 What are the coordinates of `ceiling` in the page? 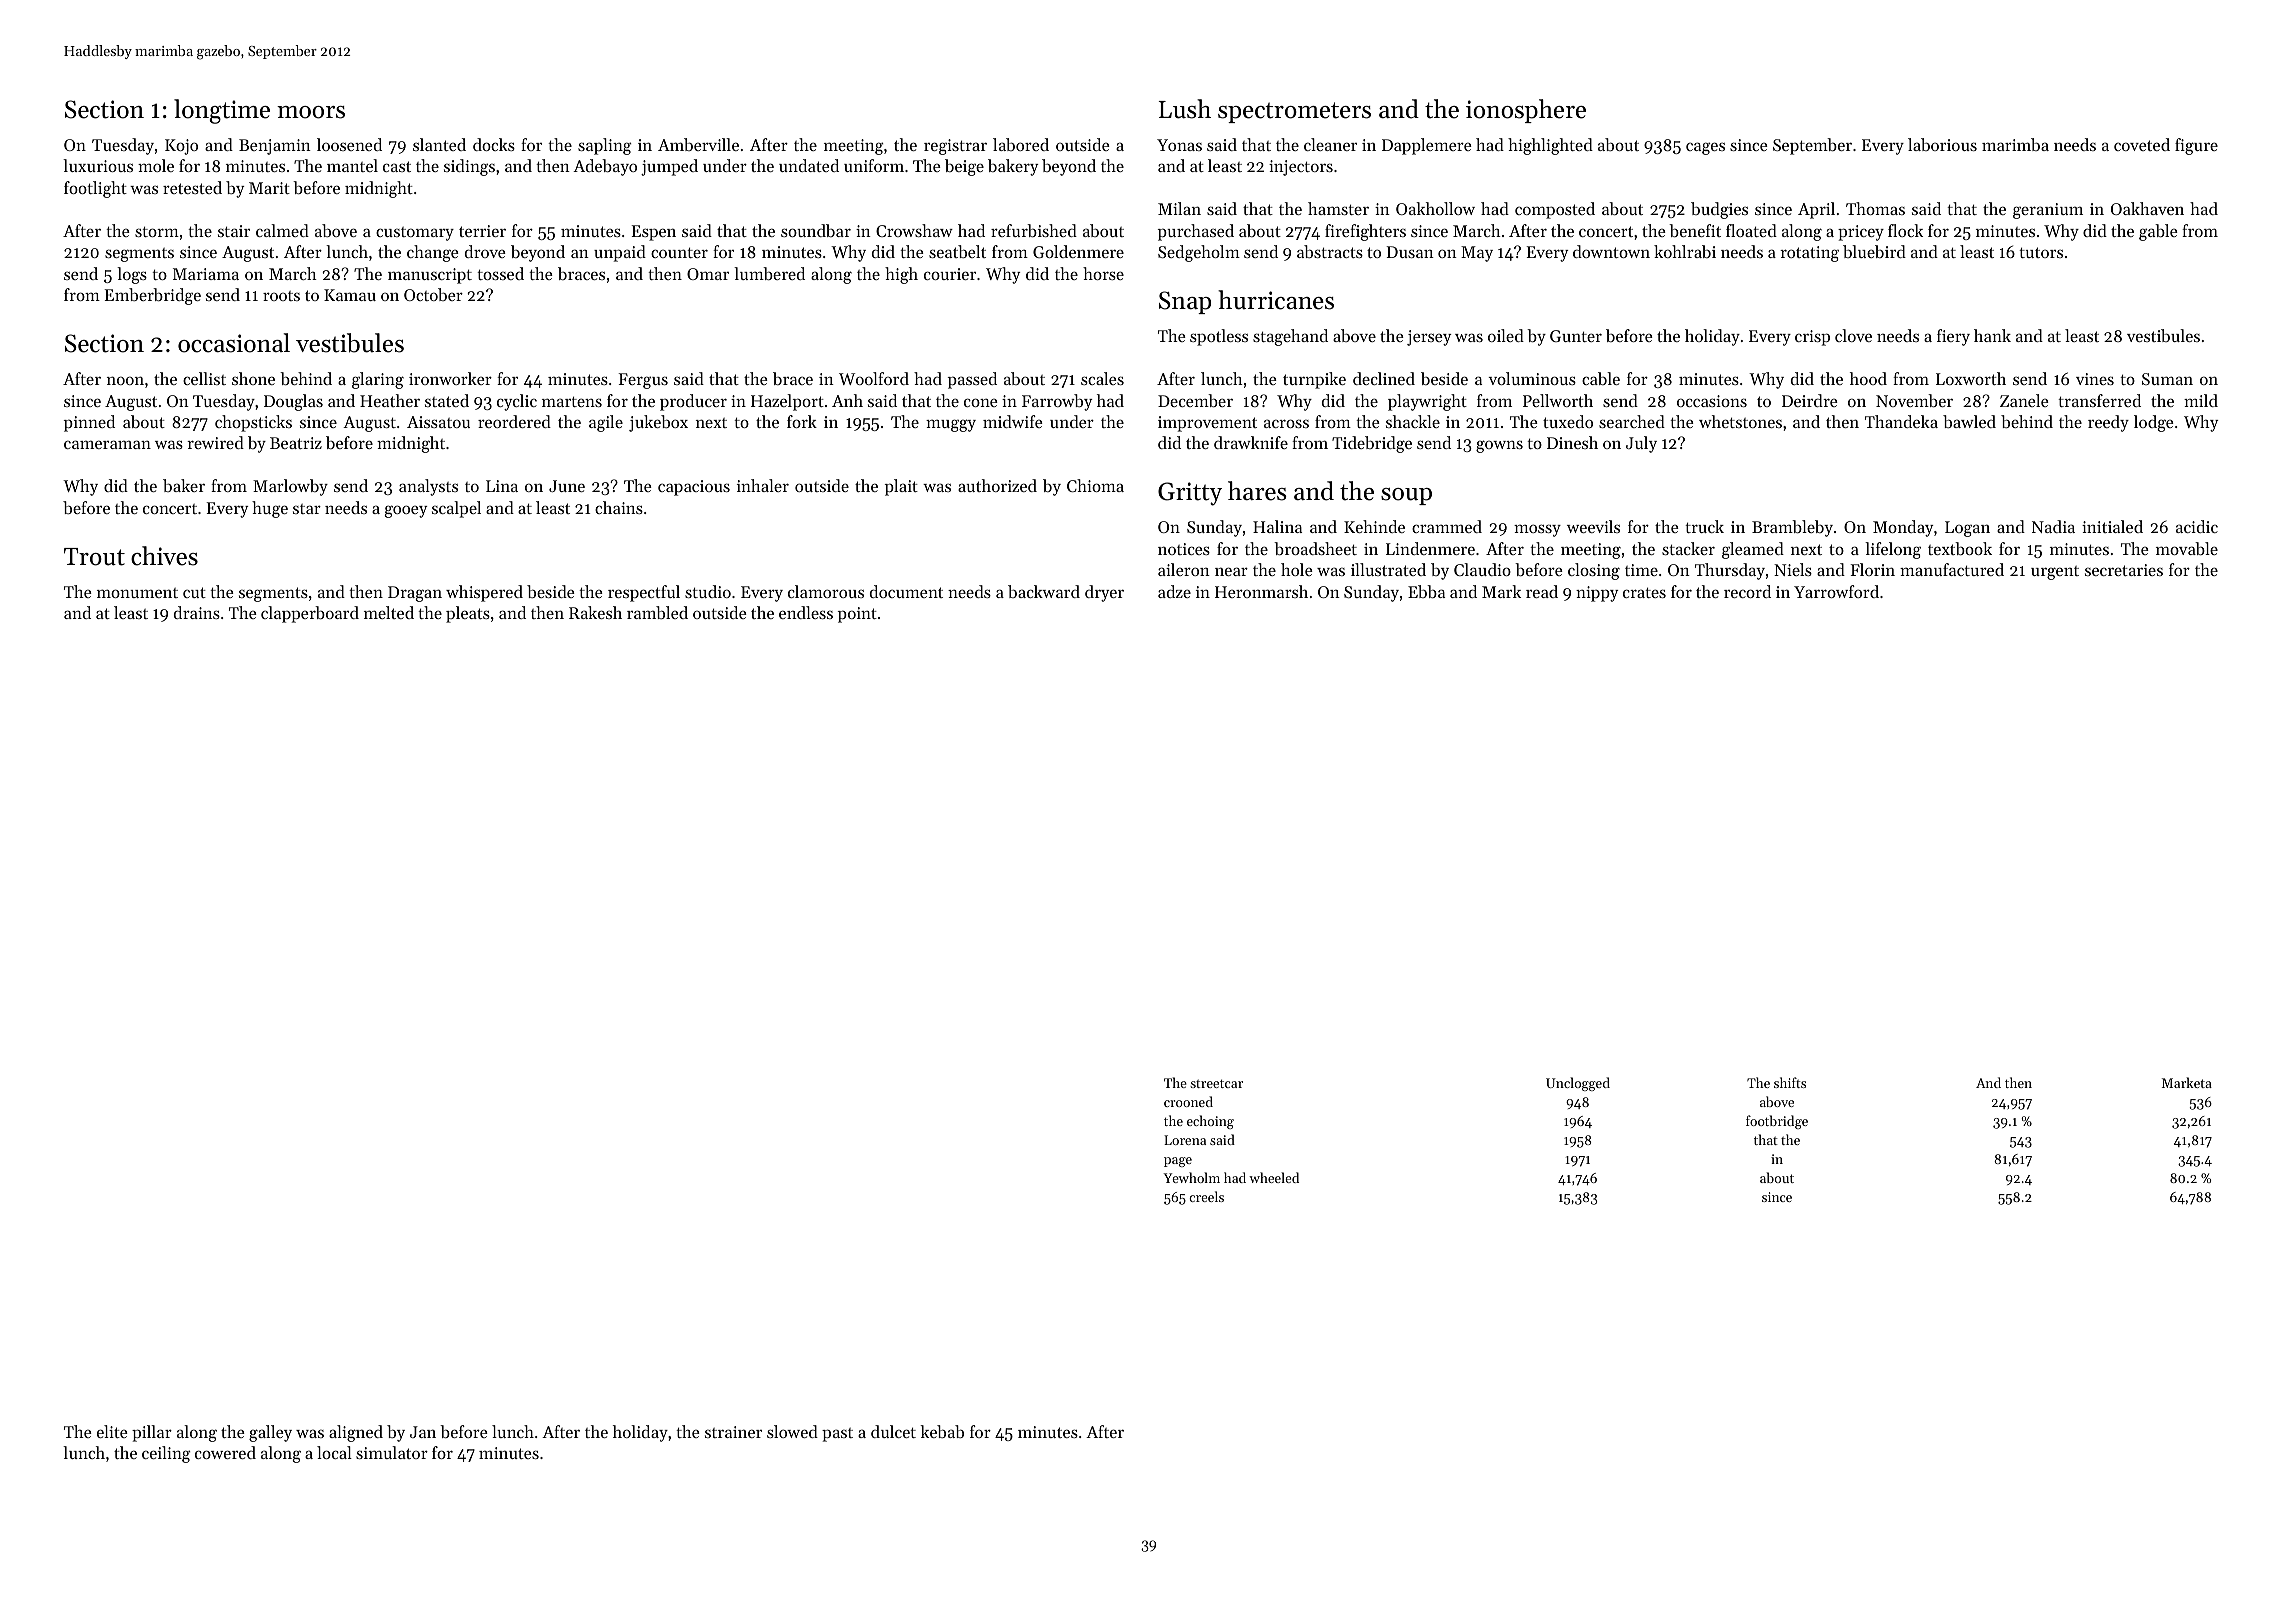 It's located at (166, 1454).
